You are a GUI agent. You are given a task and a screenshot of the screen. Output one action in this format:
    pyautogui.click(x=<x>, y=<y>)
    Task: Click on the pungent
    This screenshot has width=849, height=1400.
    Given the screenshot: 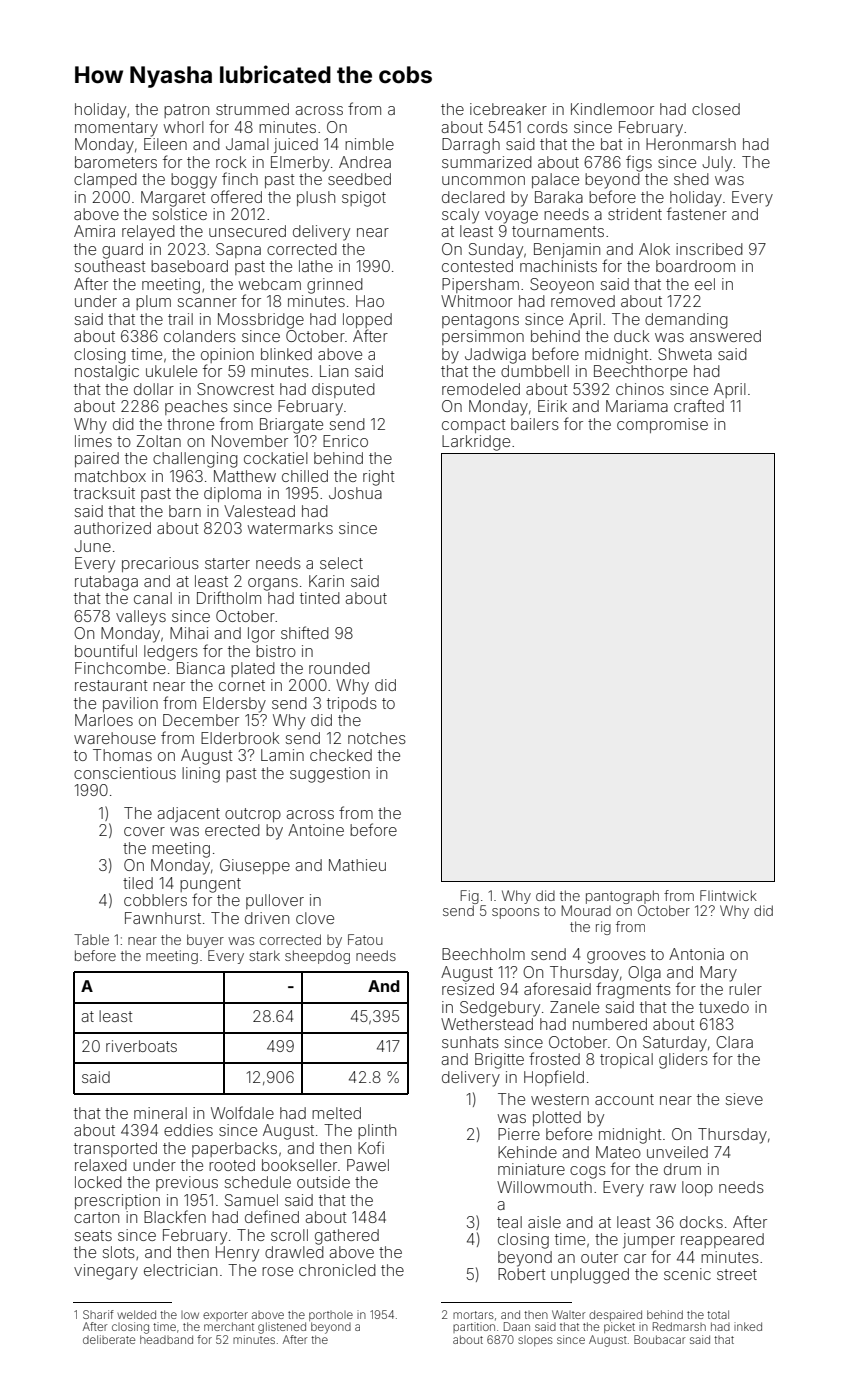 What is the action you would take?
    pyautogui.click(x=210, y=885)
